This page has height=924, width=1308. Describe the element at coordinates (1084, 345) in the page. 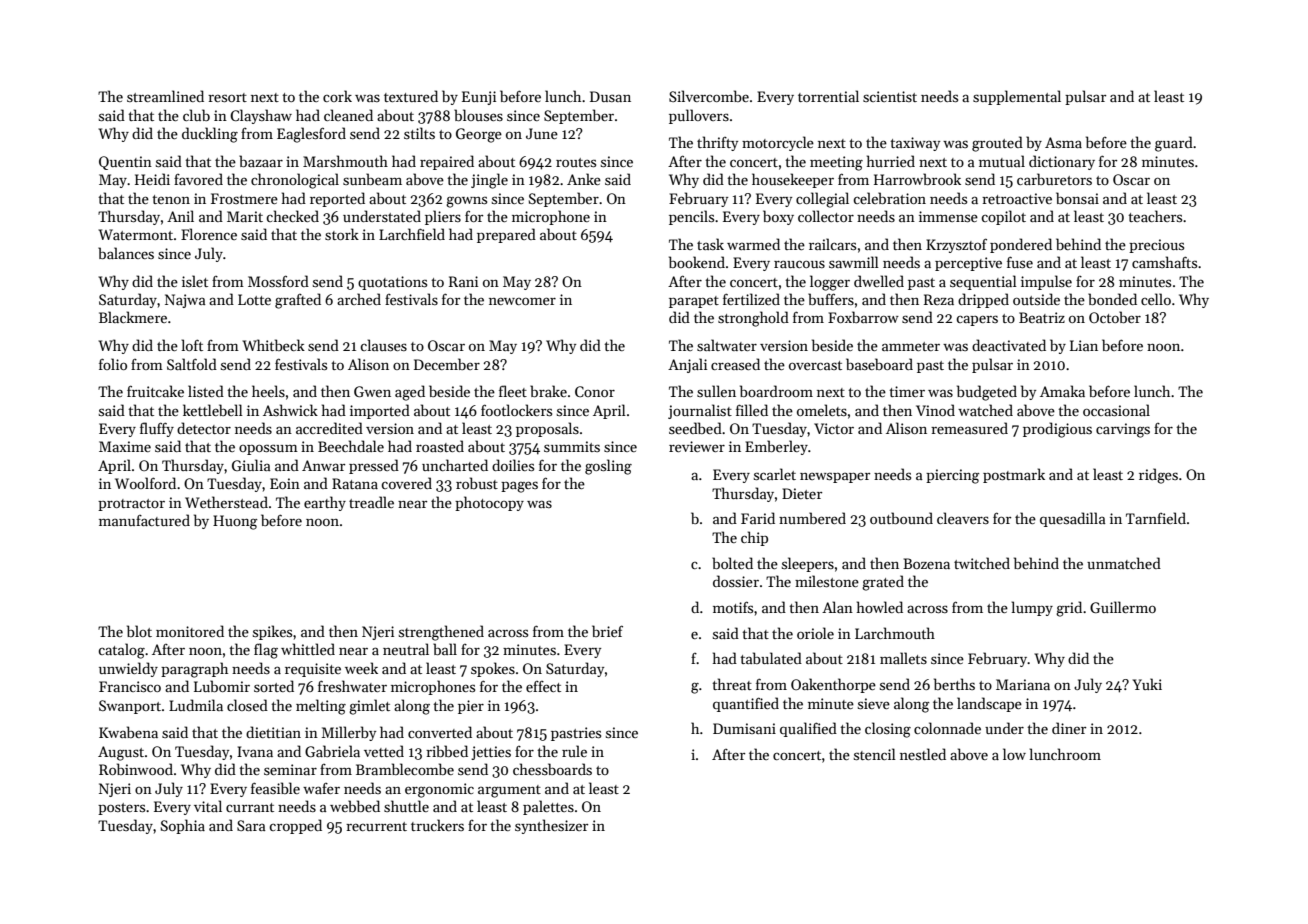

I see `Lian` at that location.
